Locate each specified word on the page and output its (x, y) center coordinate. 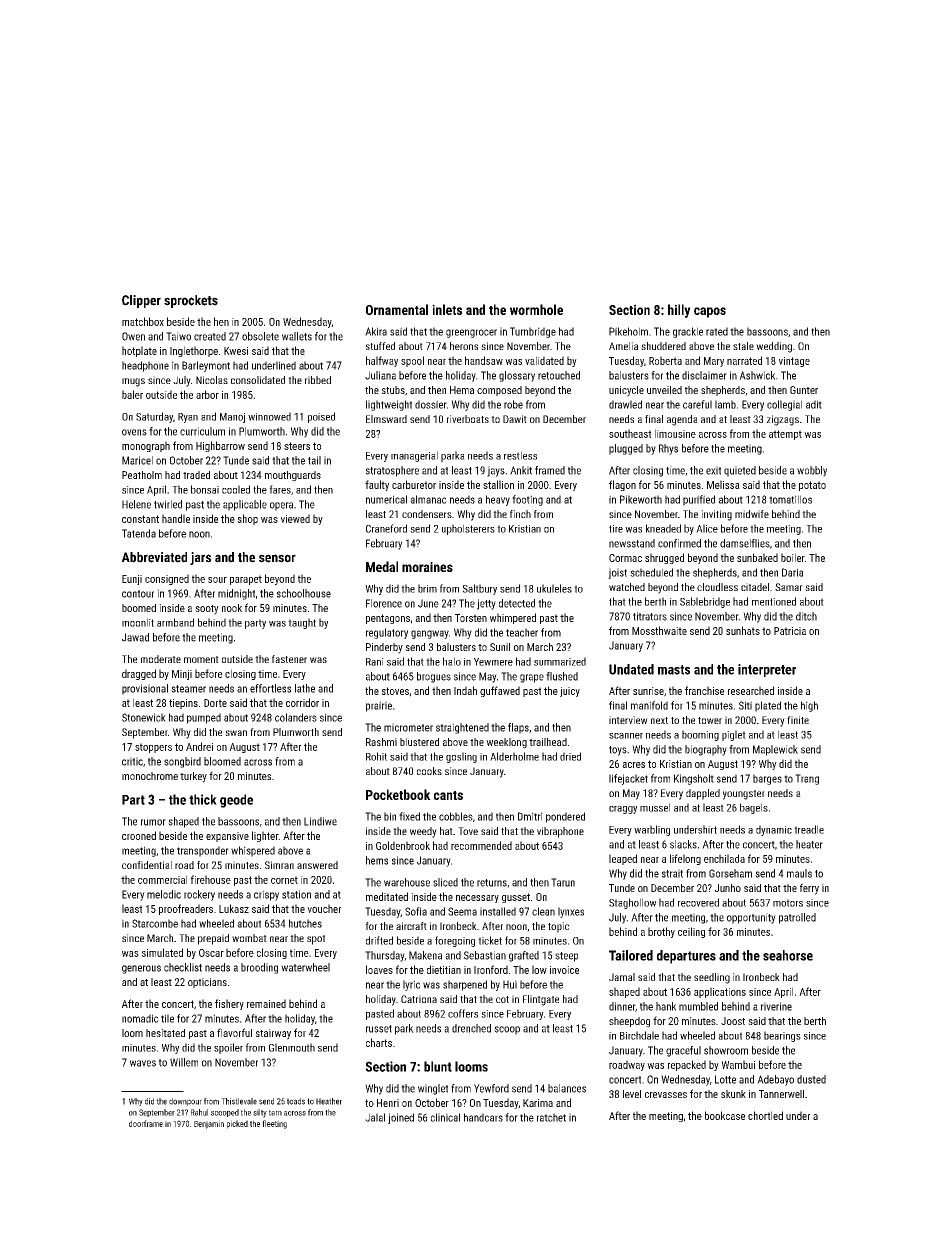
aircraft (411, 926)
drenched (471, 1028)
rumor (153, 822)
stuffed (380, 346)
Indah (465, 690)
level (632, 1094)
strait (672, 873)
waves (143, 1063)
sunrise (648, 691)
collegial (784, 405)
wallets (297, 336)
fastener (289, 659)
